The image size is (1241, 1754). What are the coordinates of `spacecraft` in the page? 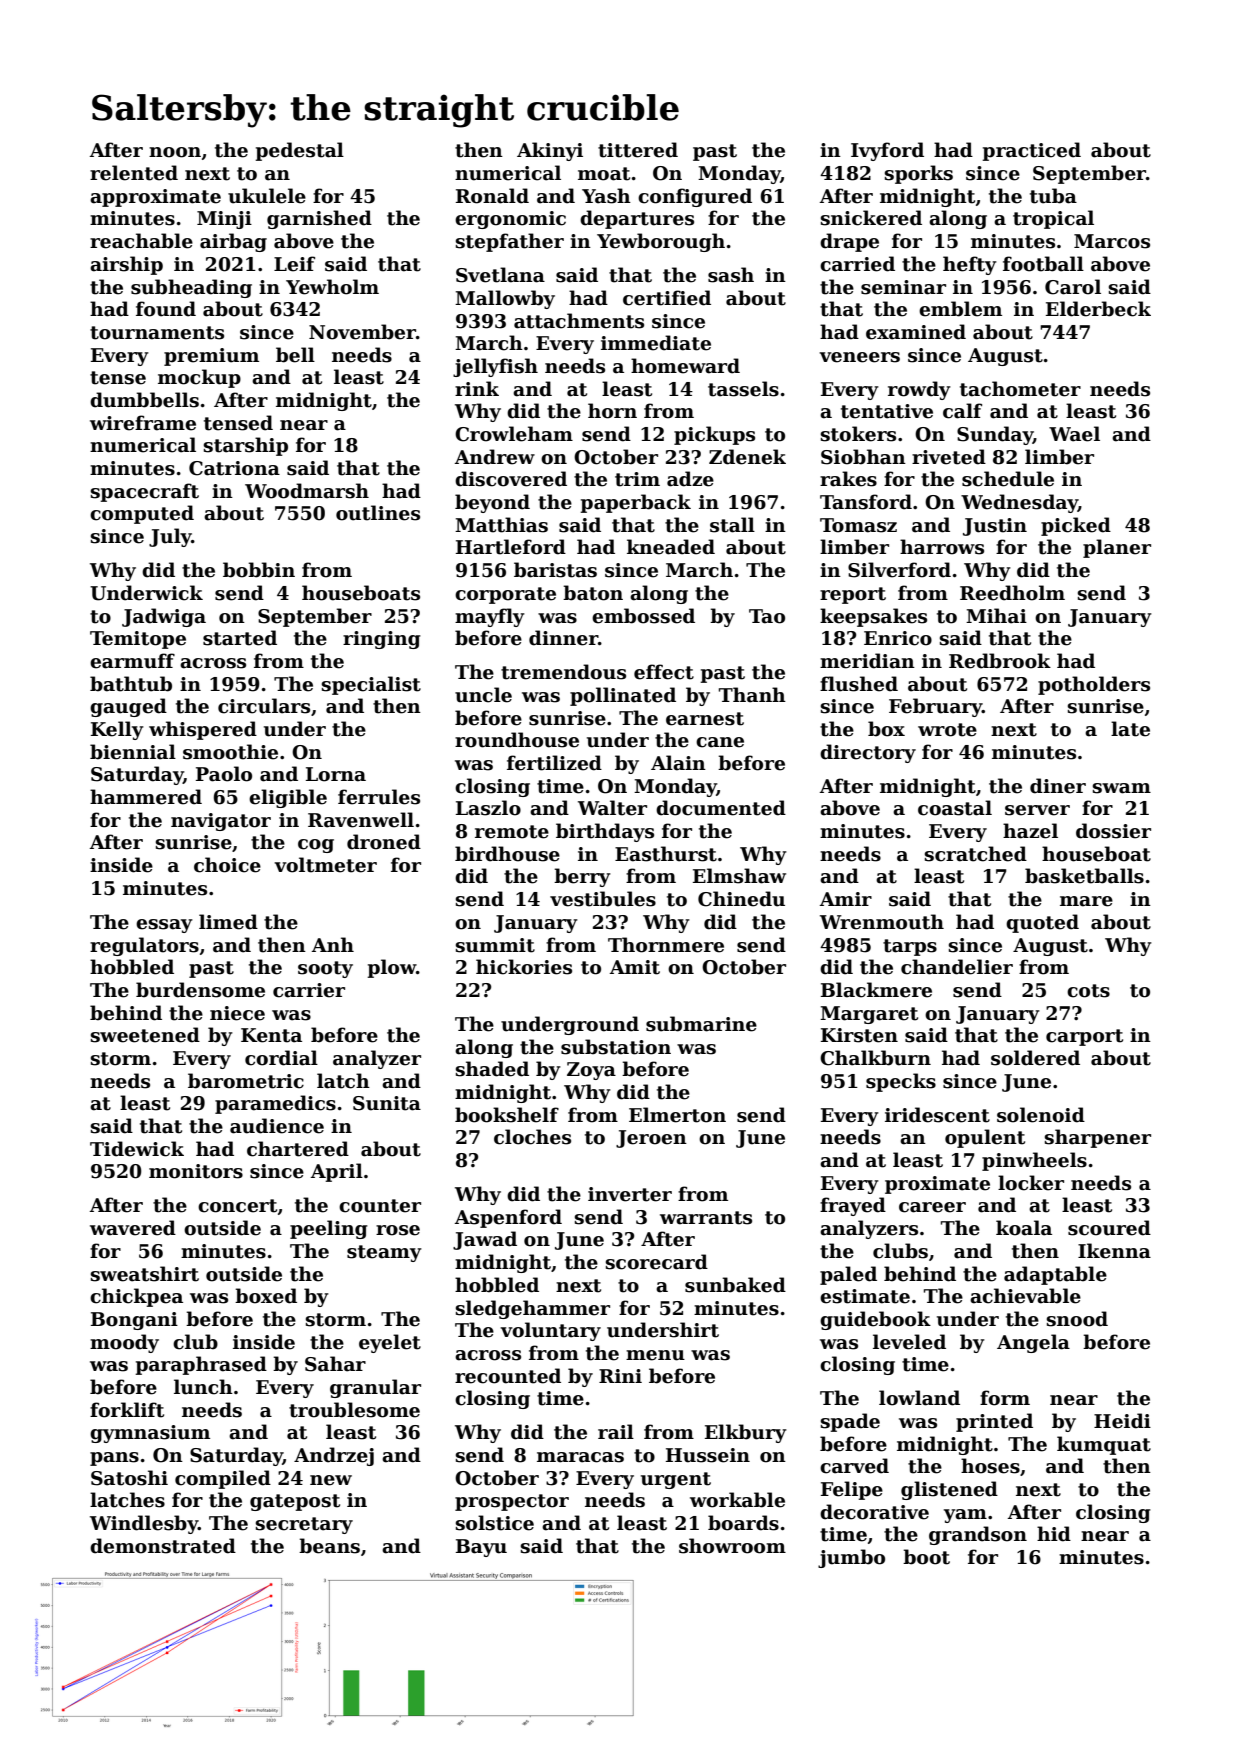 It's located at (145, 492).
